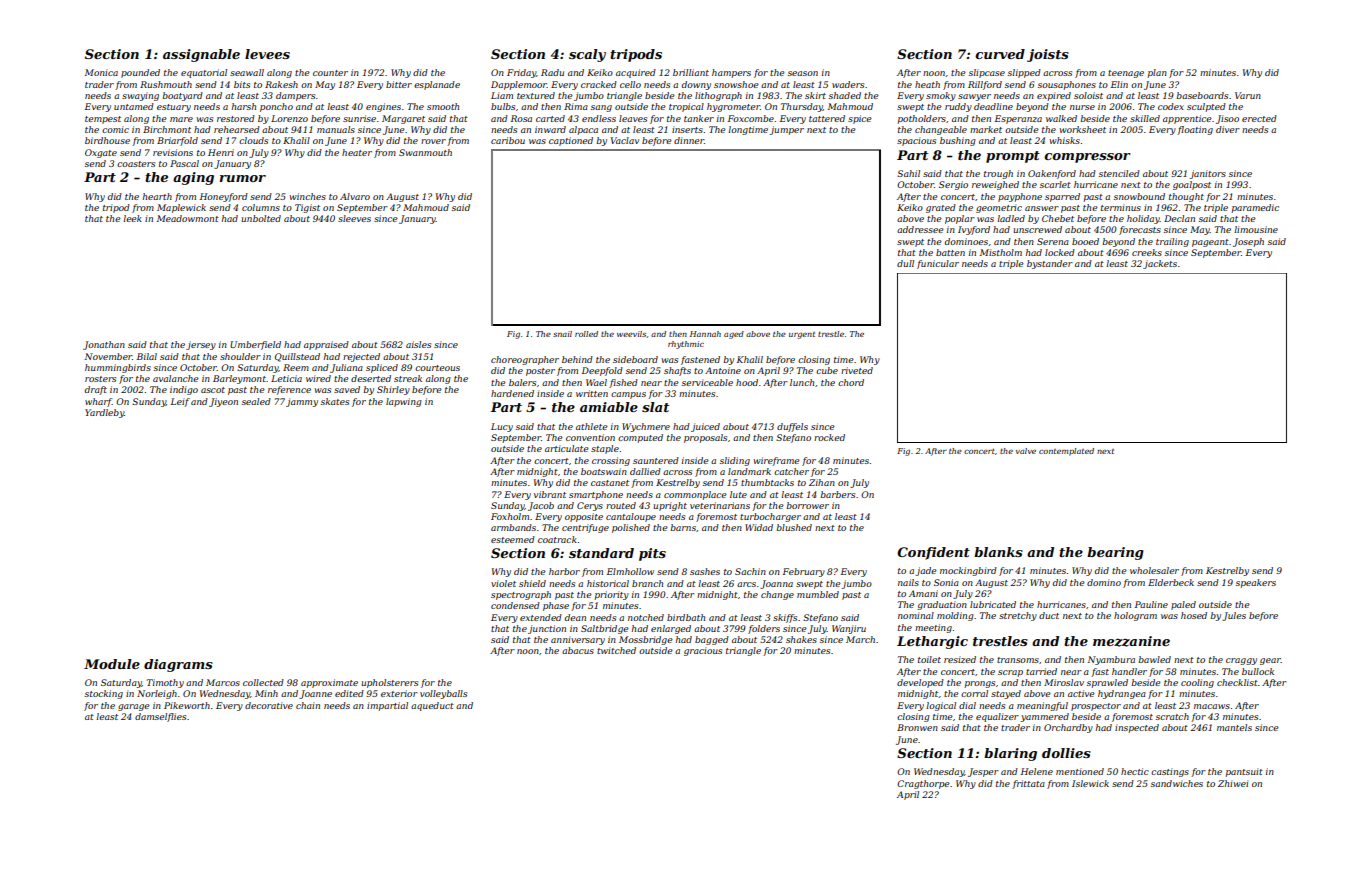 Image resolution: width=1372 pixels, height=887 pixels. What do you see at coordinates (705, 334) in the screenshot?
I see `Hannah` at bounding box center [705, 334].
